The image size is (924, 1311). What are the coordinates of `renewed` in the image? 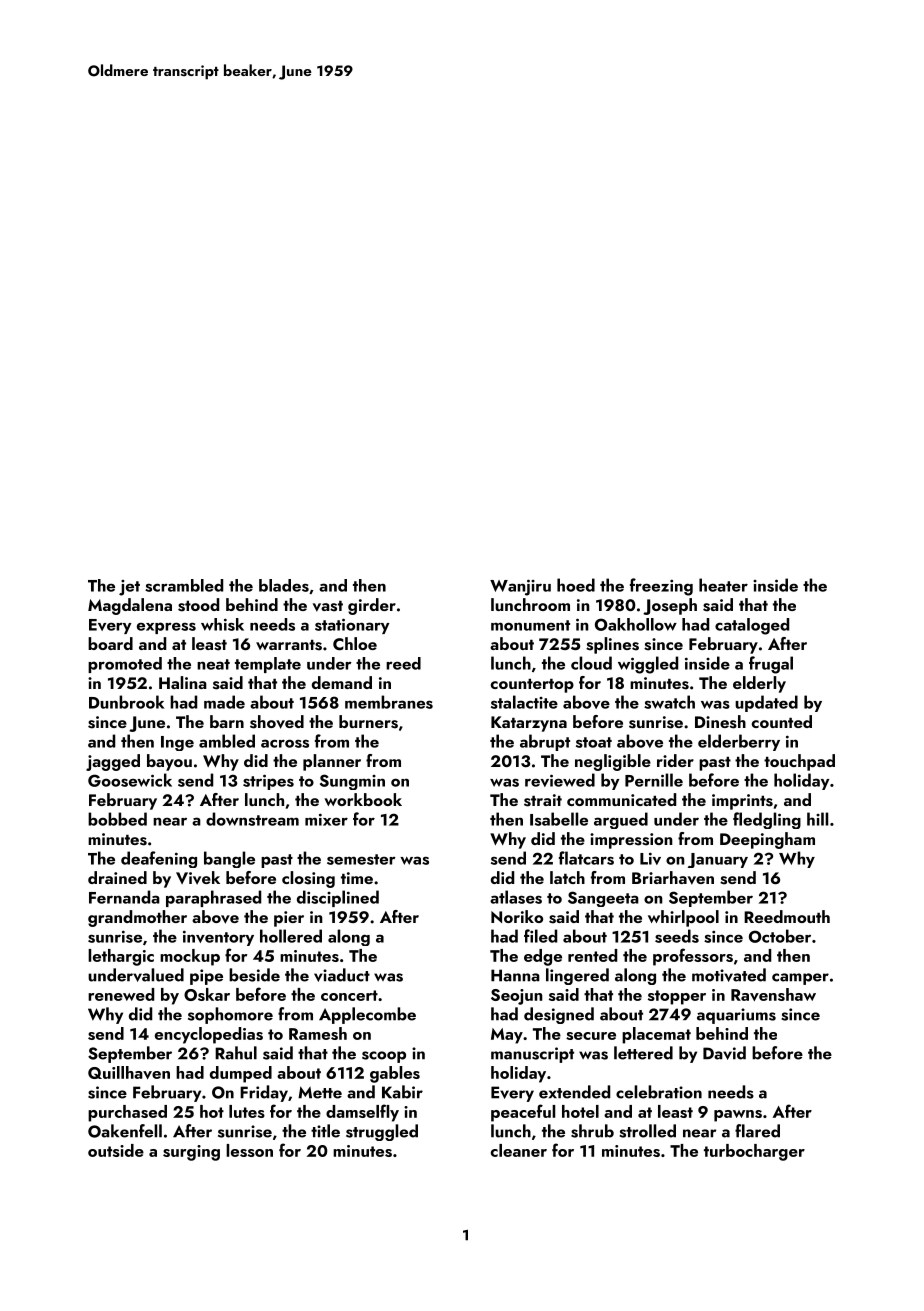 It's located at (121, 994).
